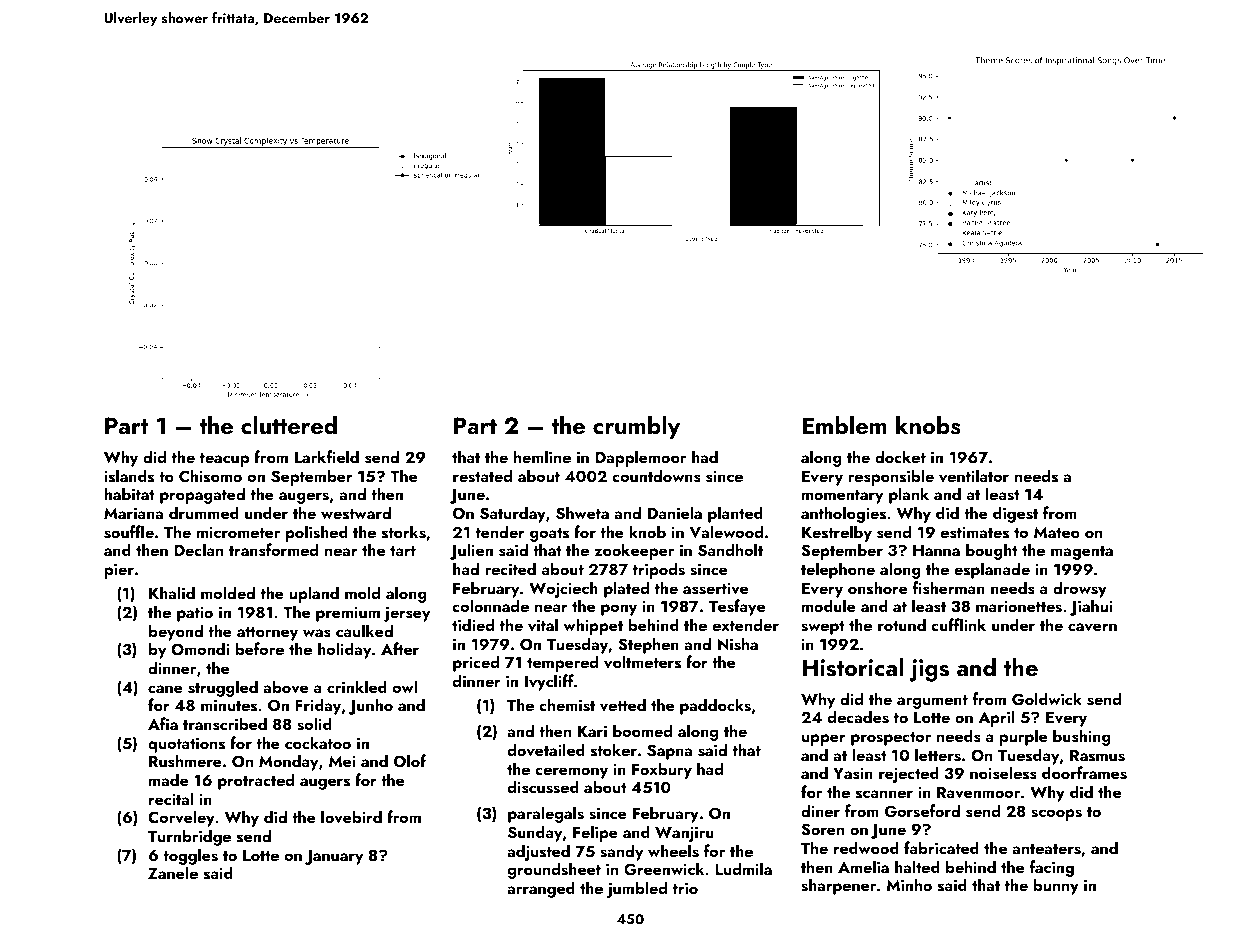  Describe the element at coordinates (289, 424) in the document. I see `cluttered` at that location.
